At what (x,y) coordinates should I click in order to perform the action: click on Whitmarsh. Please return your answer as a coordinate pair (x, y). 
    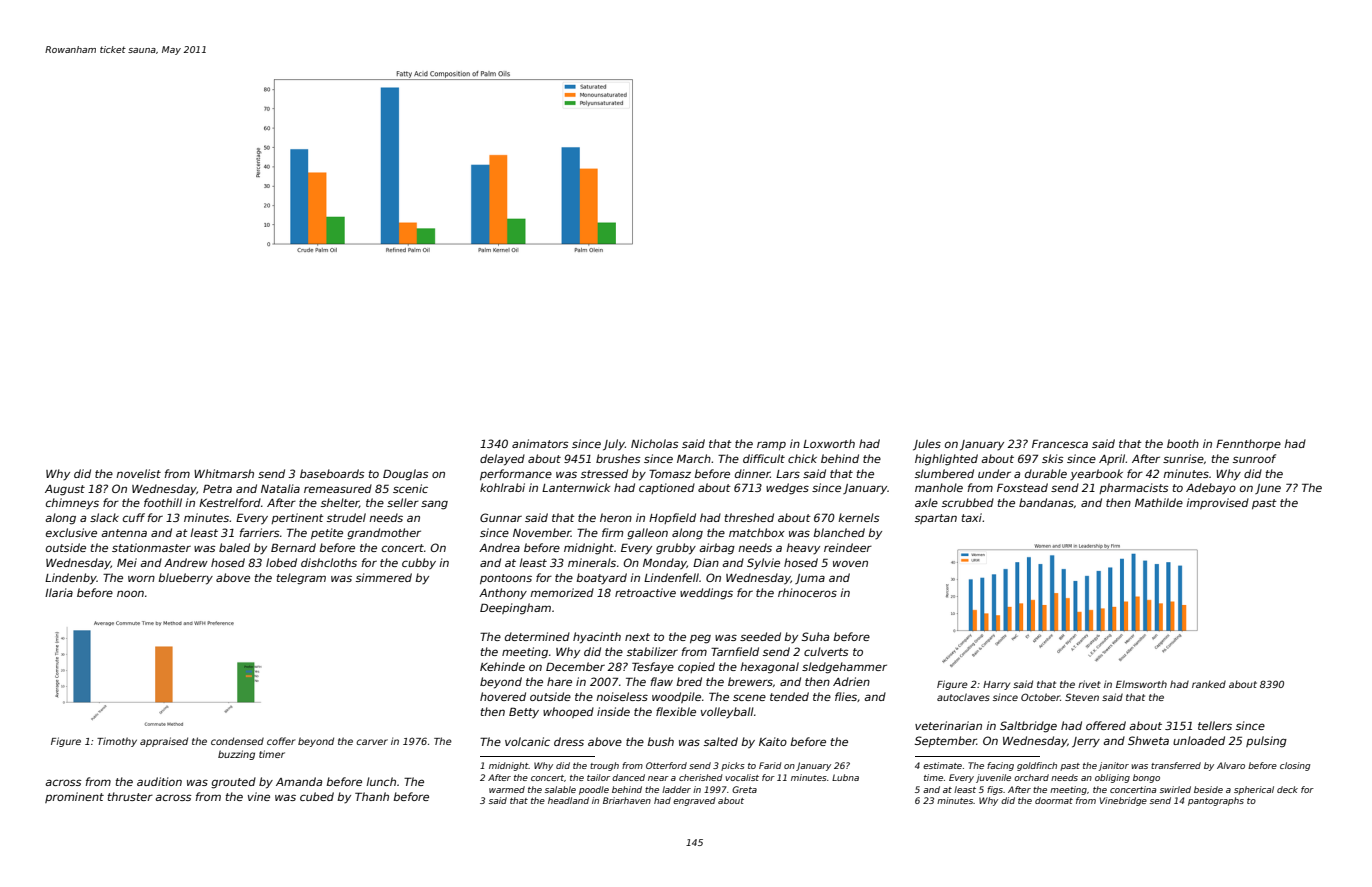
    Looking at the image, I should click on (224, 473).
